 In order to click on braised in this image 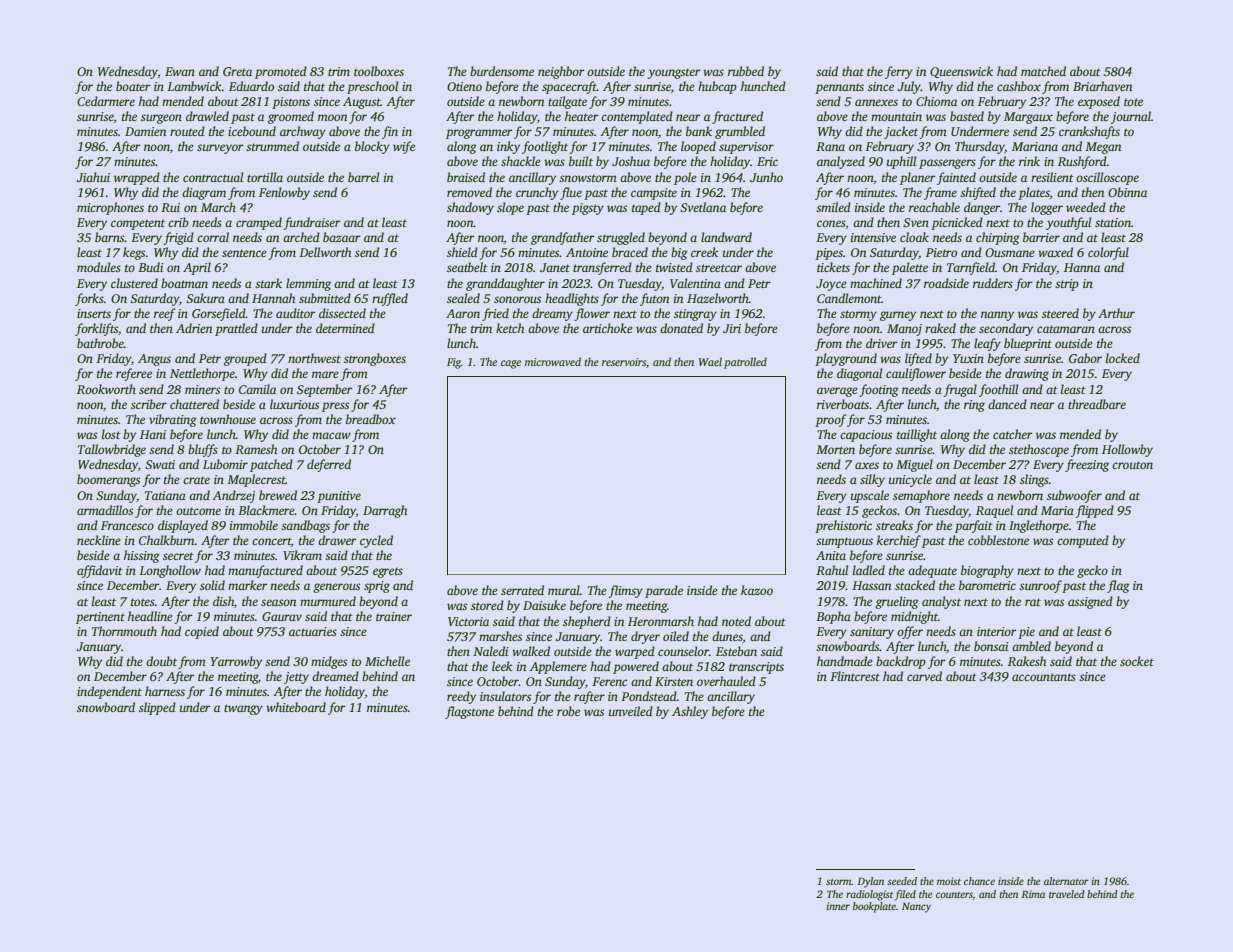, I will do `click(466, 177)`.
